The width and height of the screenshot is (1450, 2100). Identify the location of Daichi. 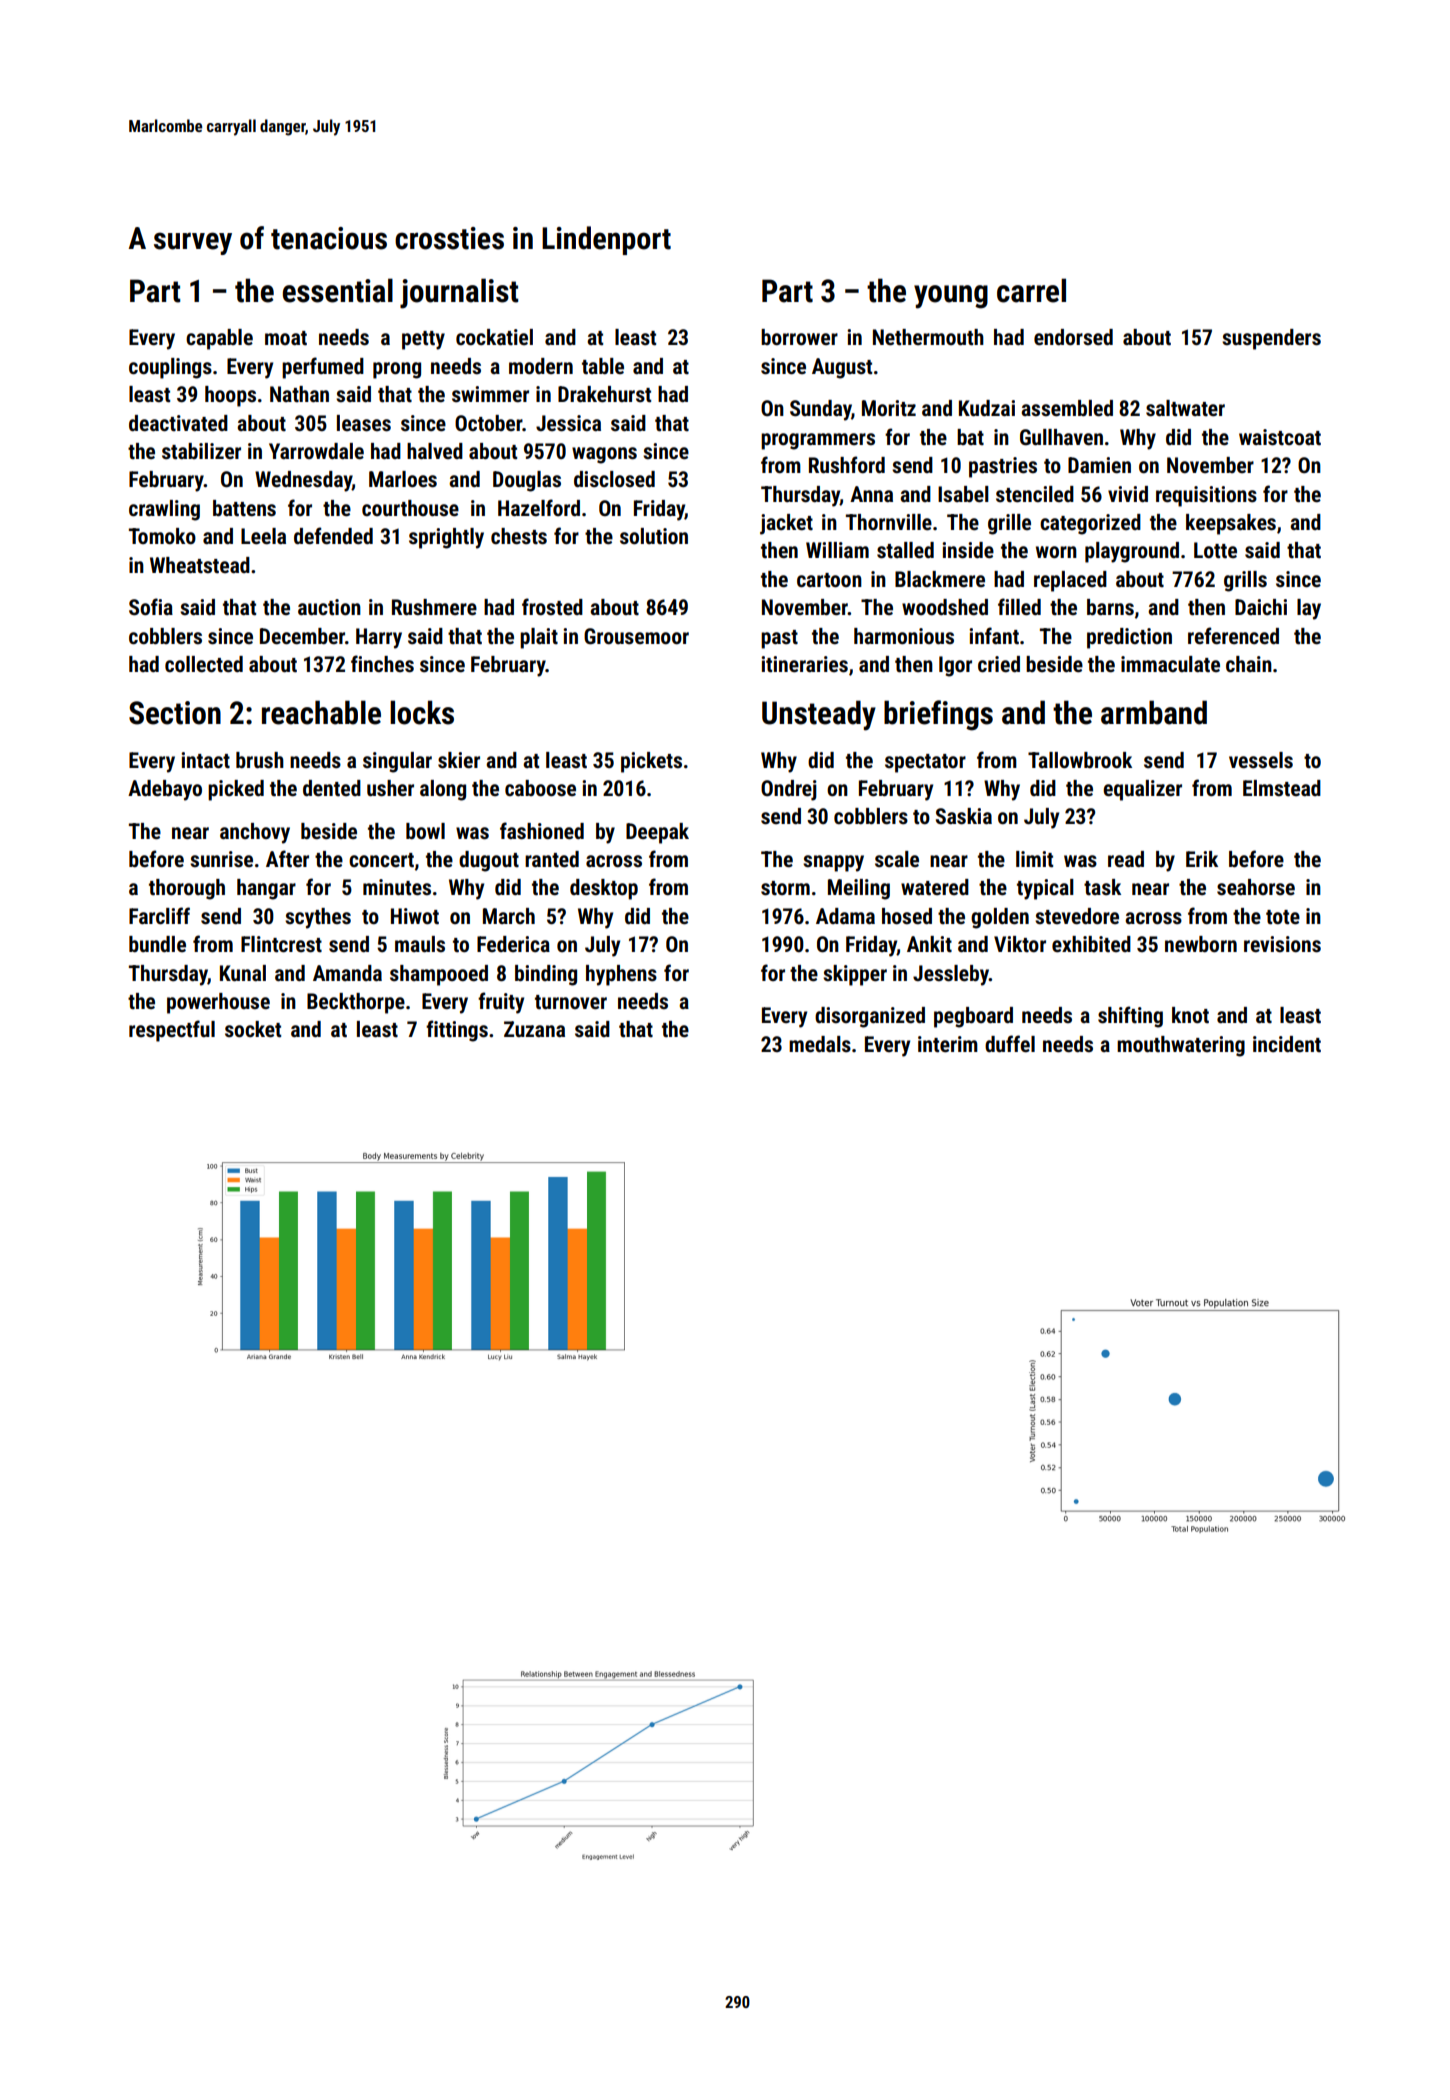
(1261, 607).
